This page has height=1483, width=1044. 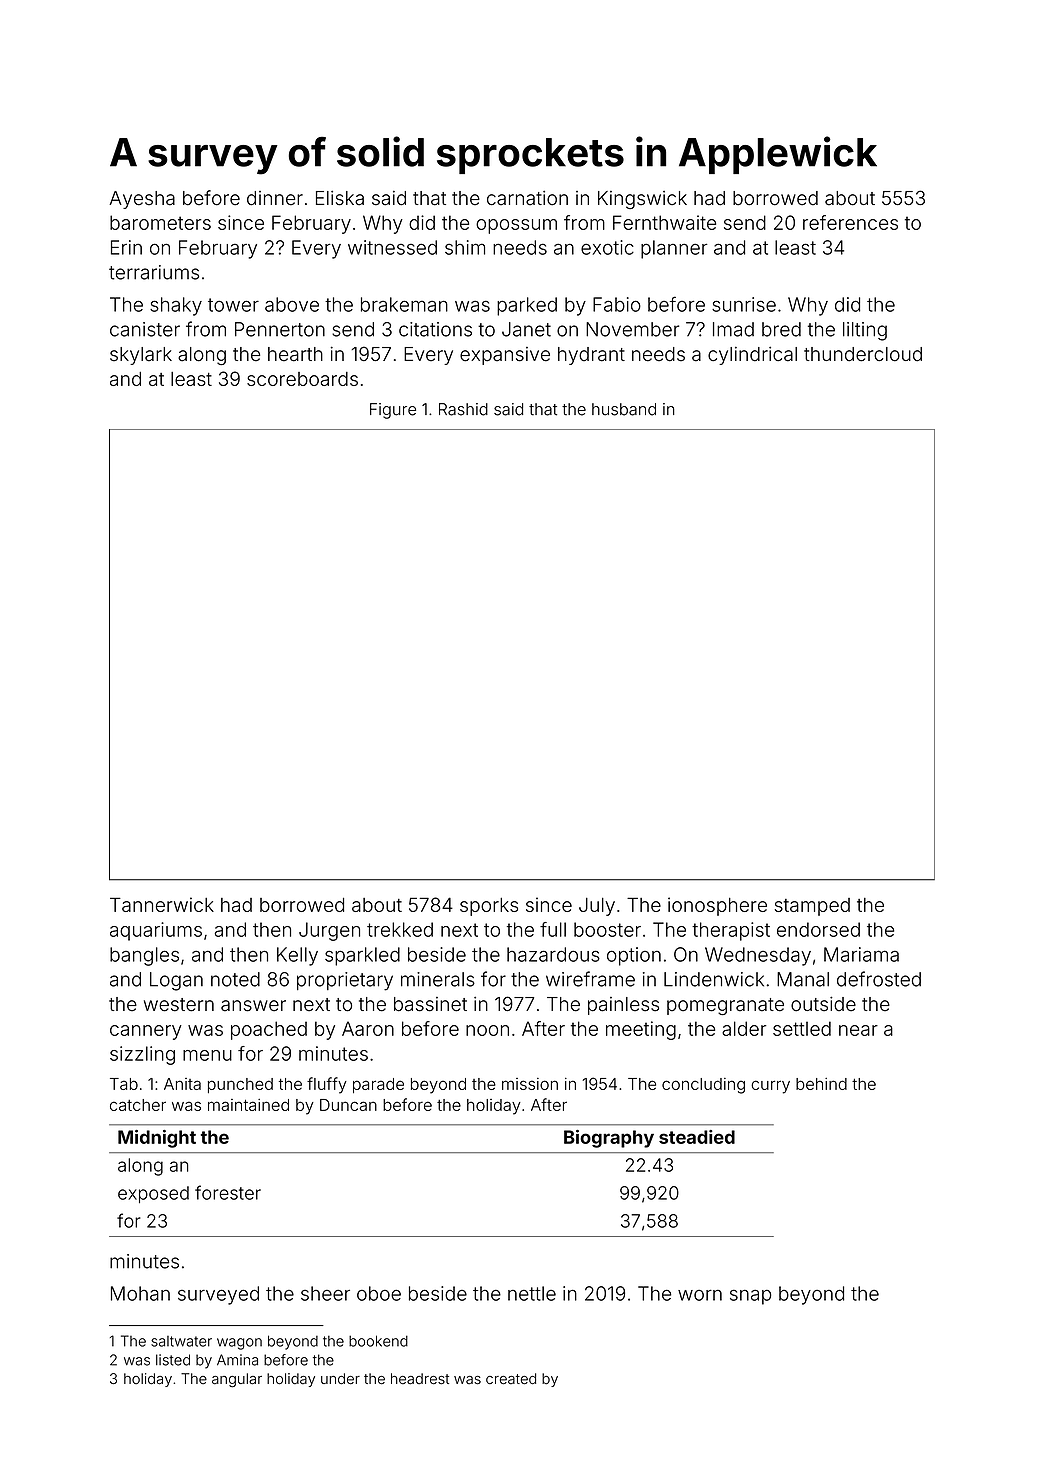 I want to click on Eliska, so click(x=340, y=198).
